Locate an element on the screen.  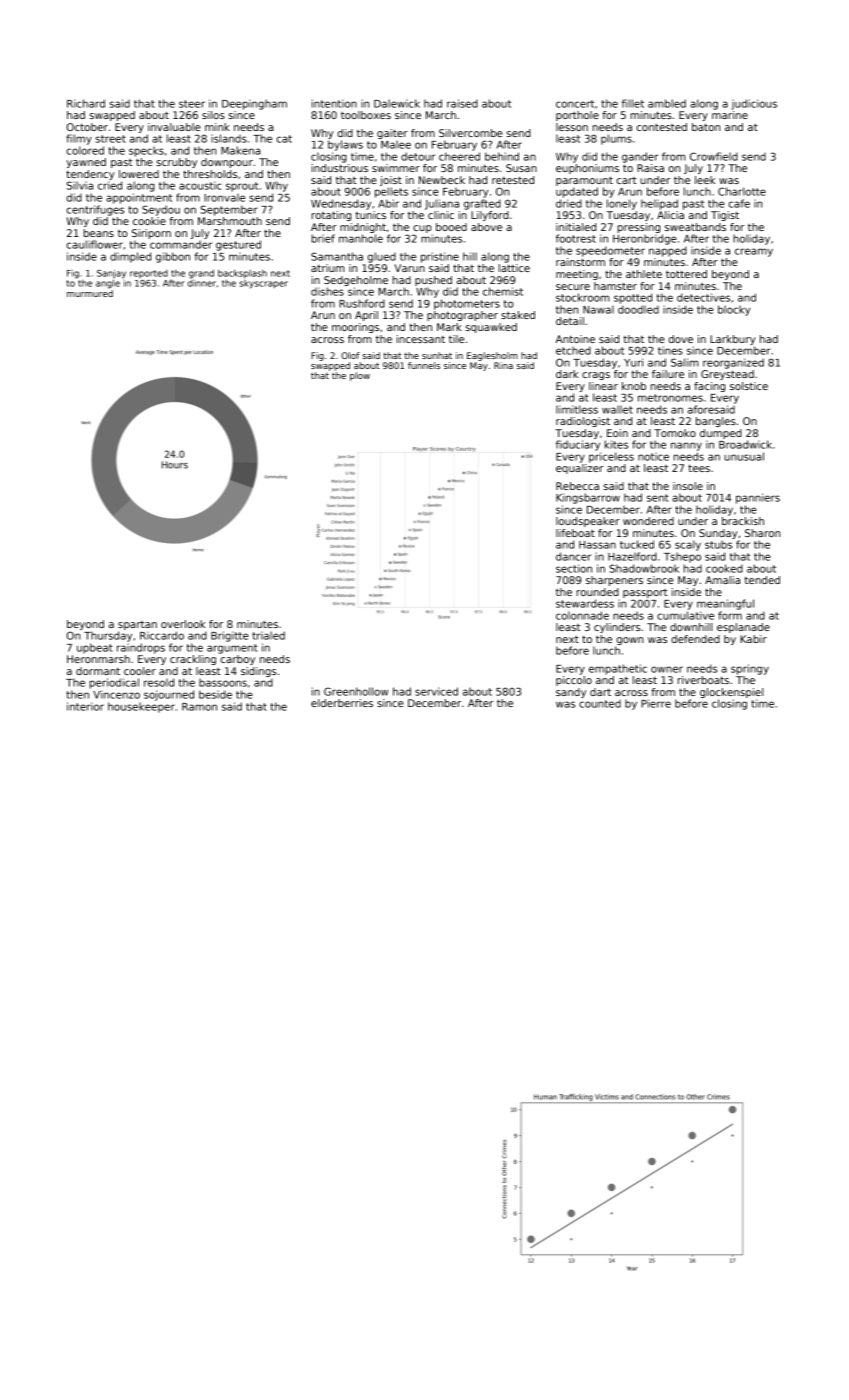
fiduciary is located at coordinates (578, 445).
